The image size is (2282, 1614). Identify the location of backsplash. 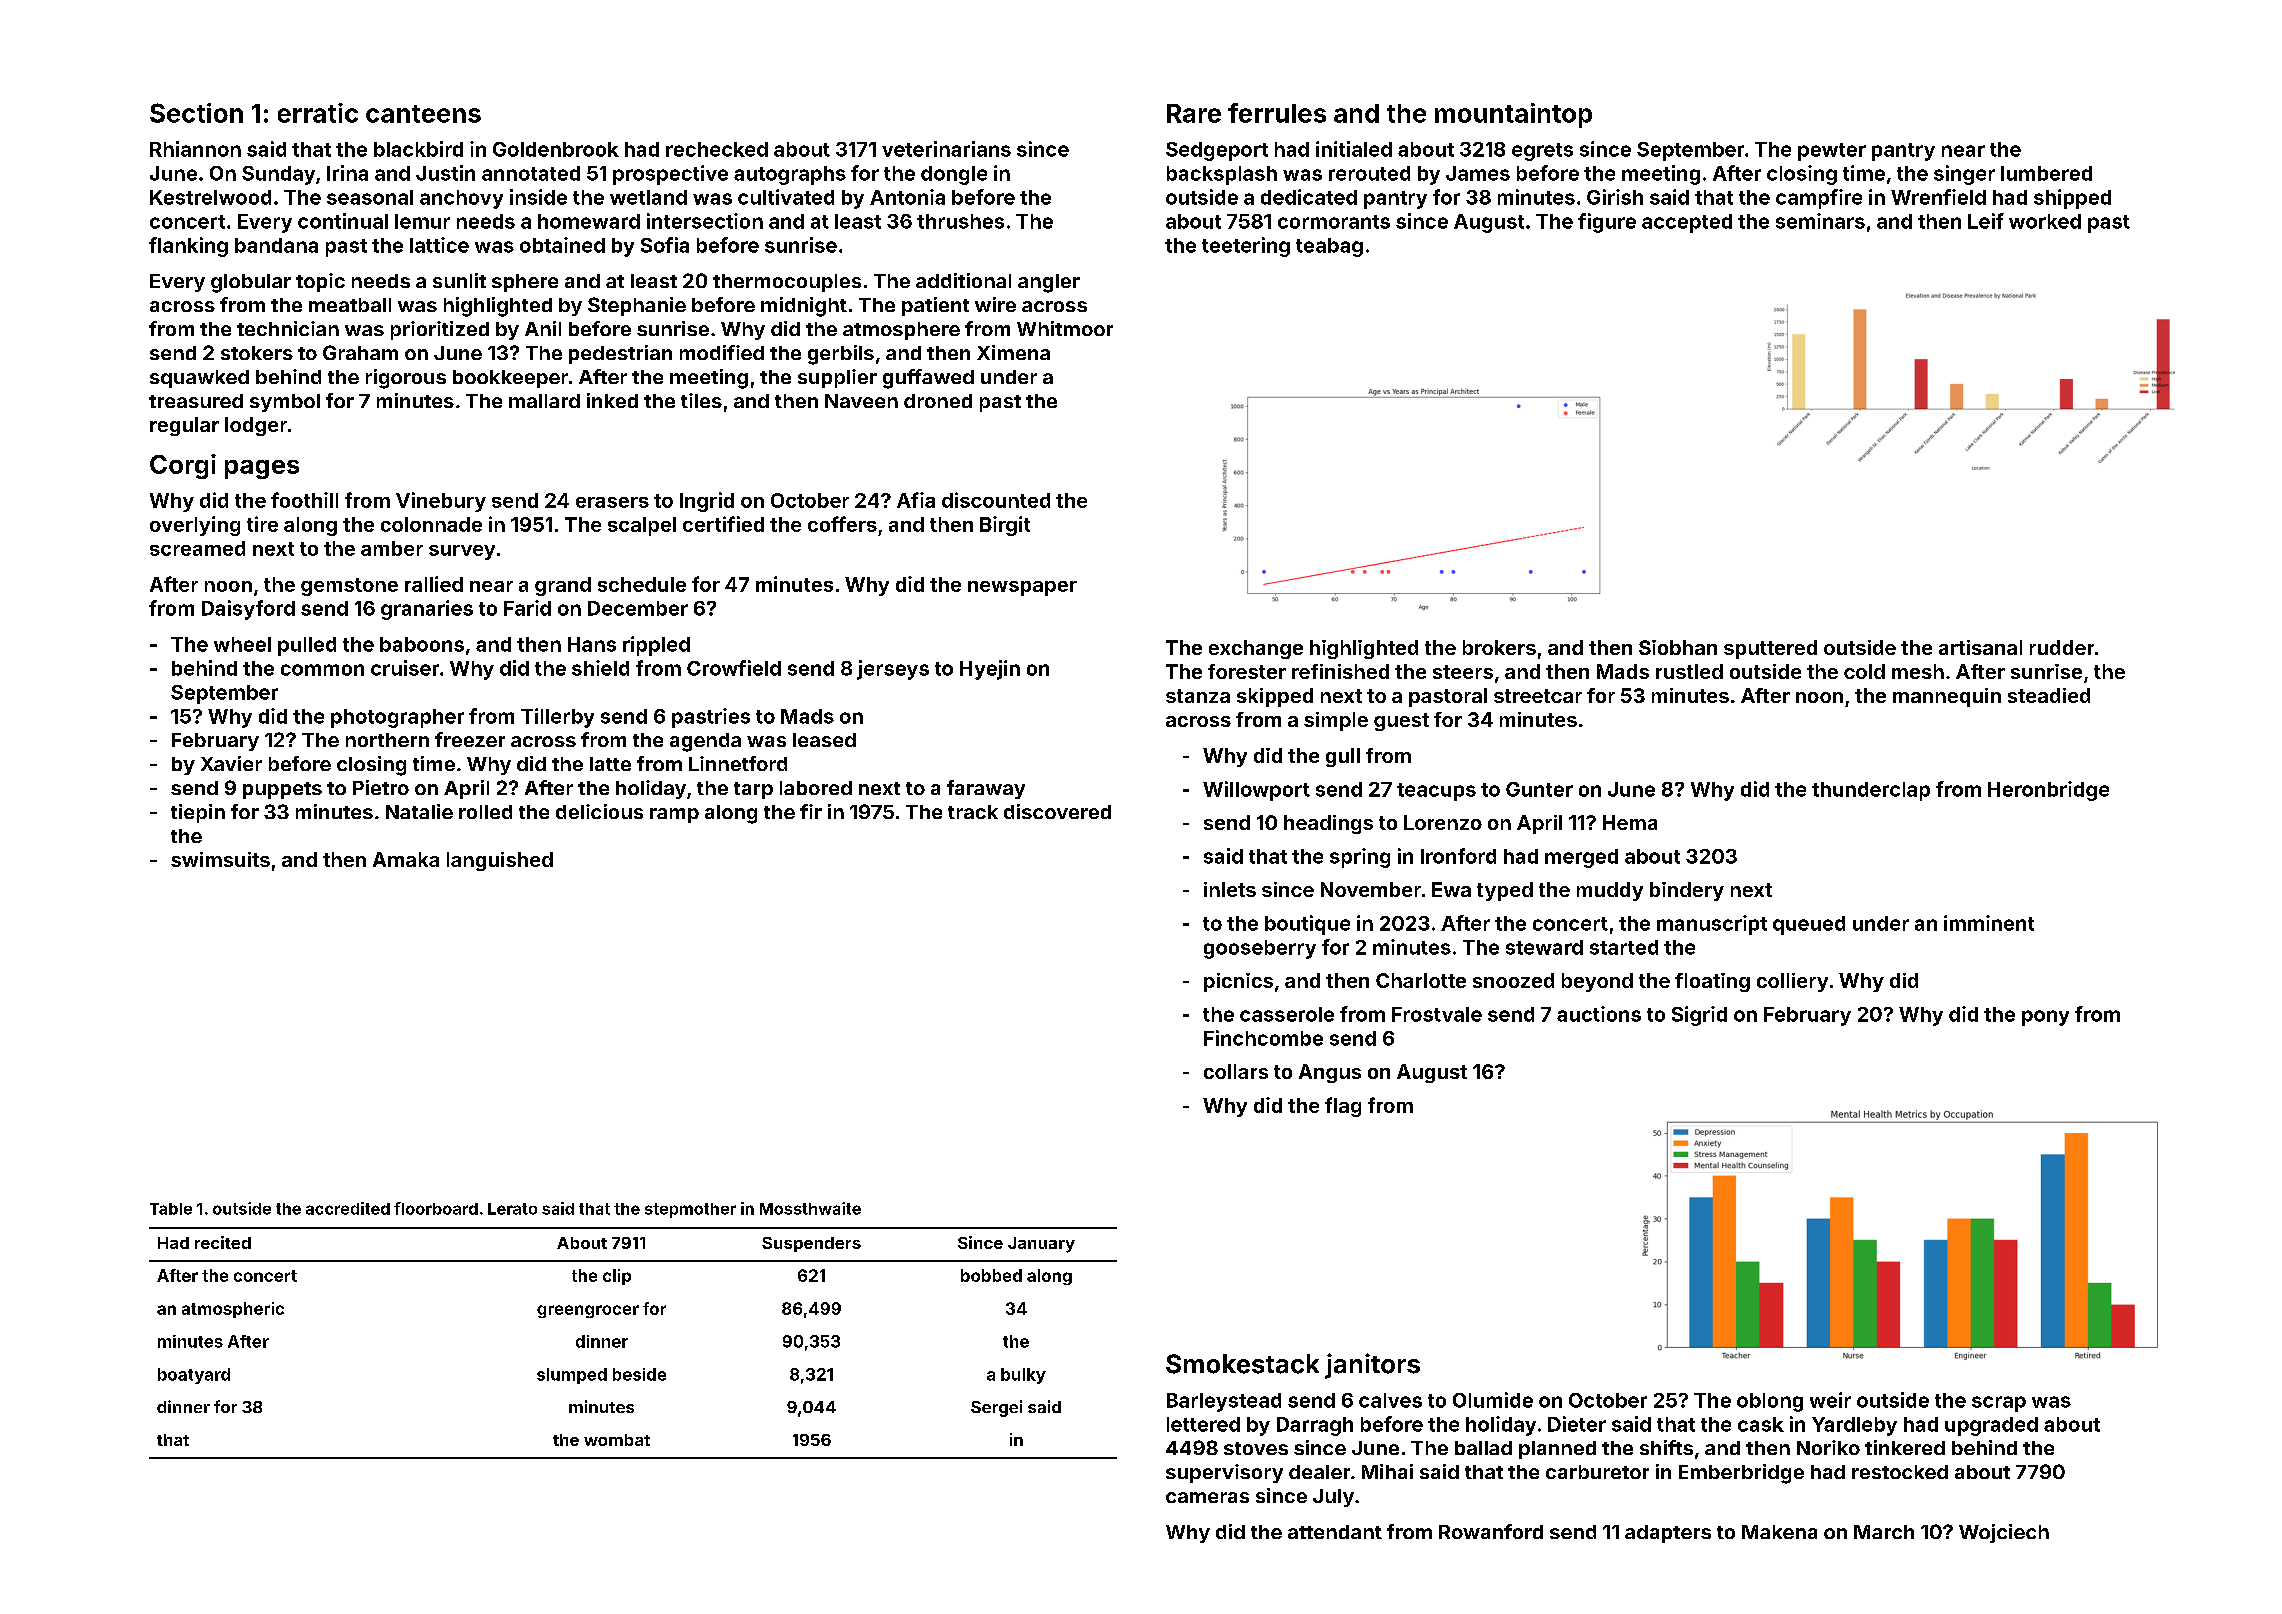
(1222, 175).
